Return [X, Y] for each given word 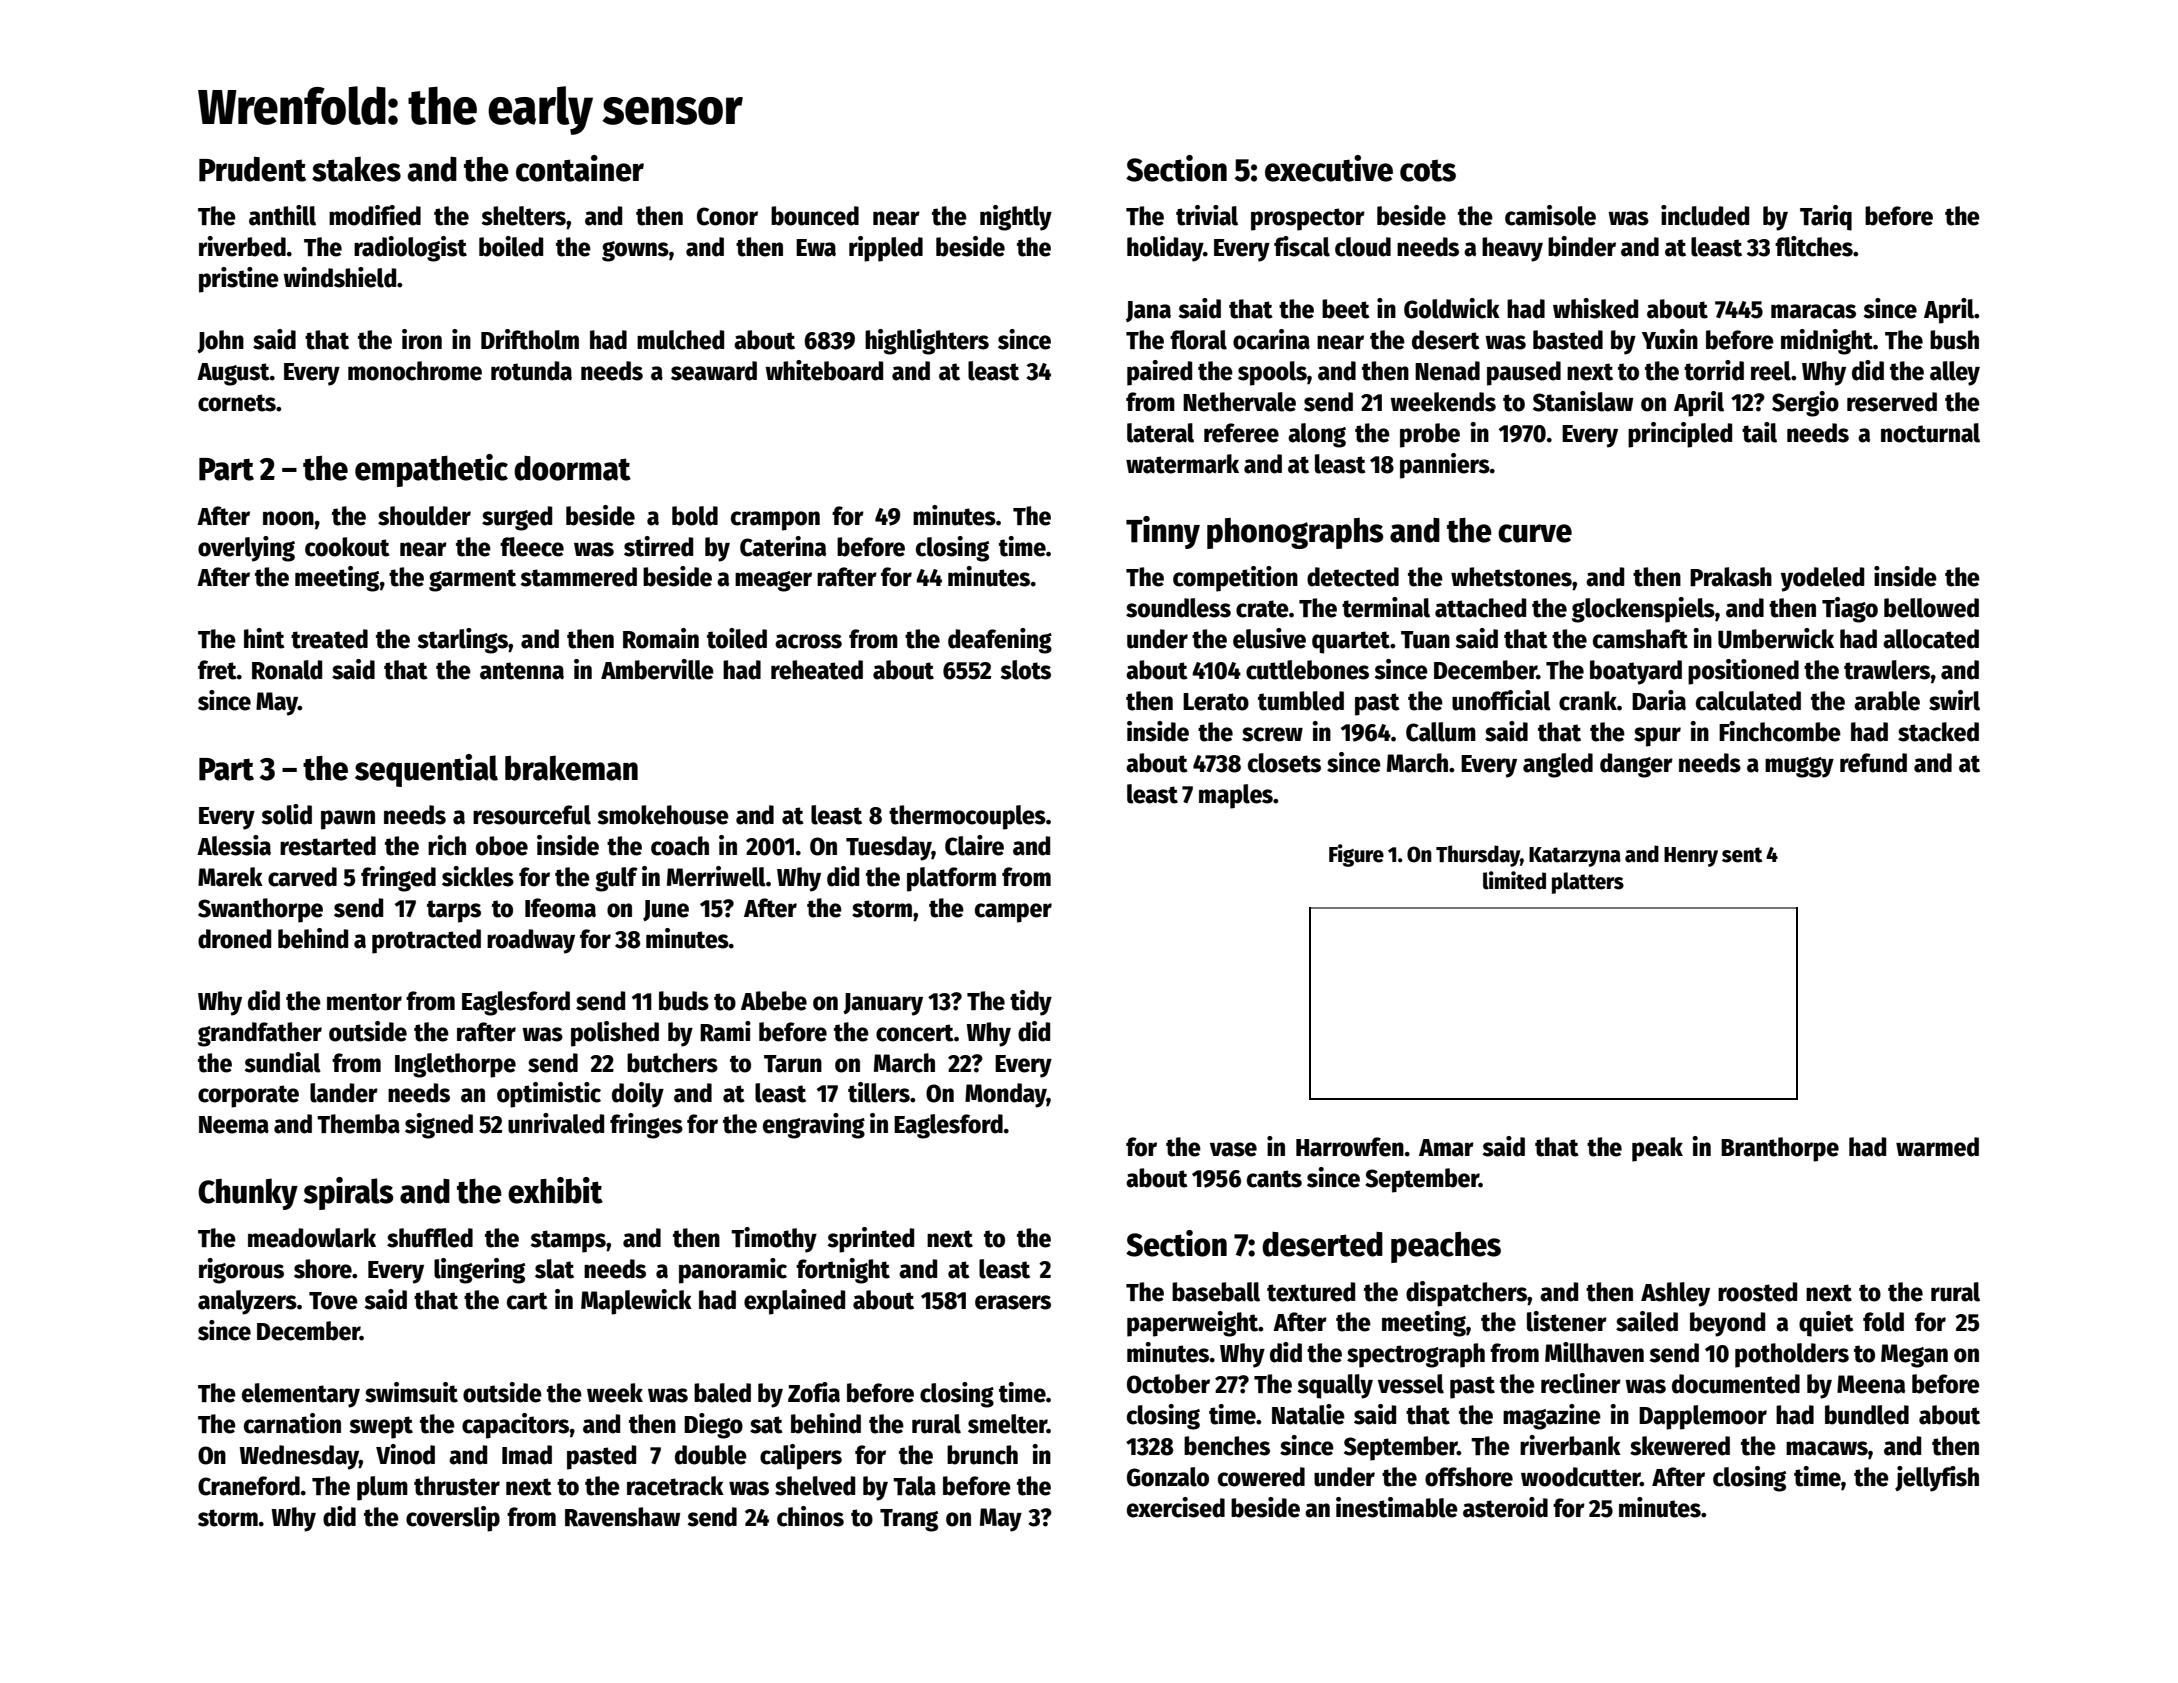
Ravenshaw [622, 1517]
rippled [886, 249]
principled [1680, 435]
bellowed [1931, 608]
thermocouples [967, 817]
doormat [572, 468]
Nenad [1447, 371]
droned [234, 939]
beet [1346, 309]
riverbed [242, 246]
